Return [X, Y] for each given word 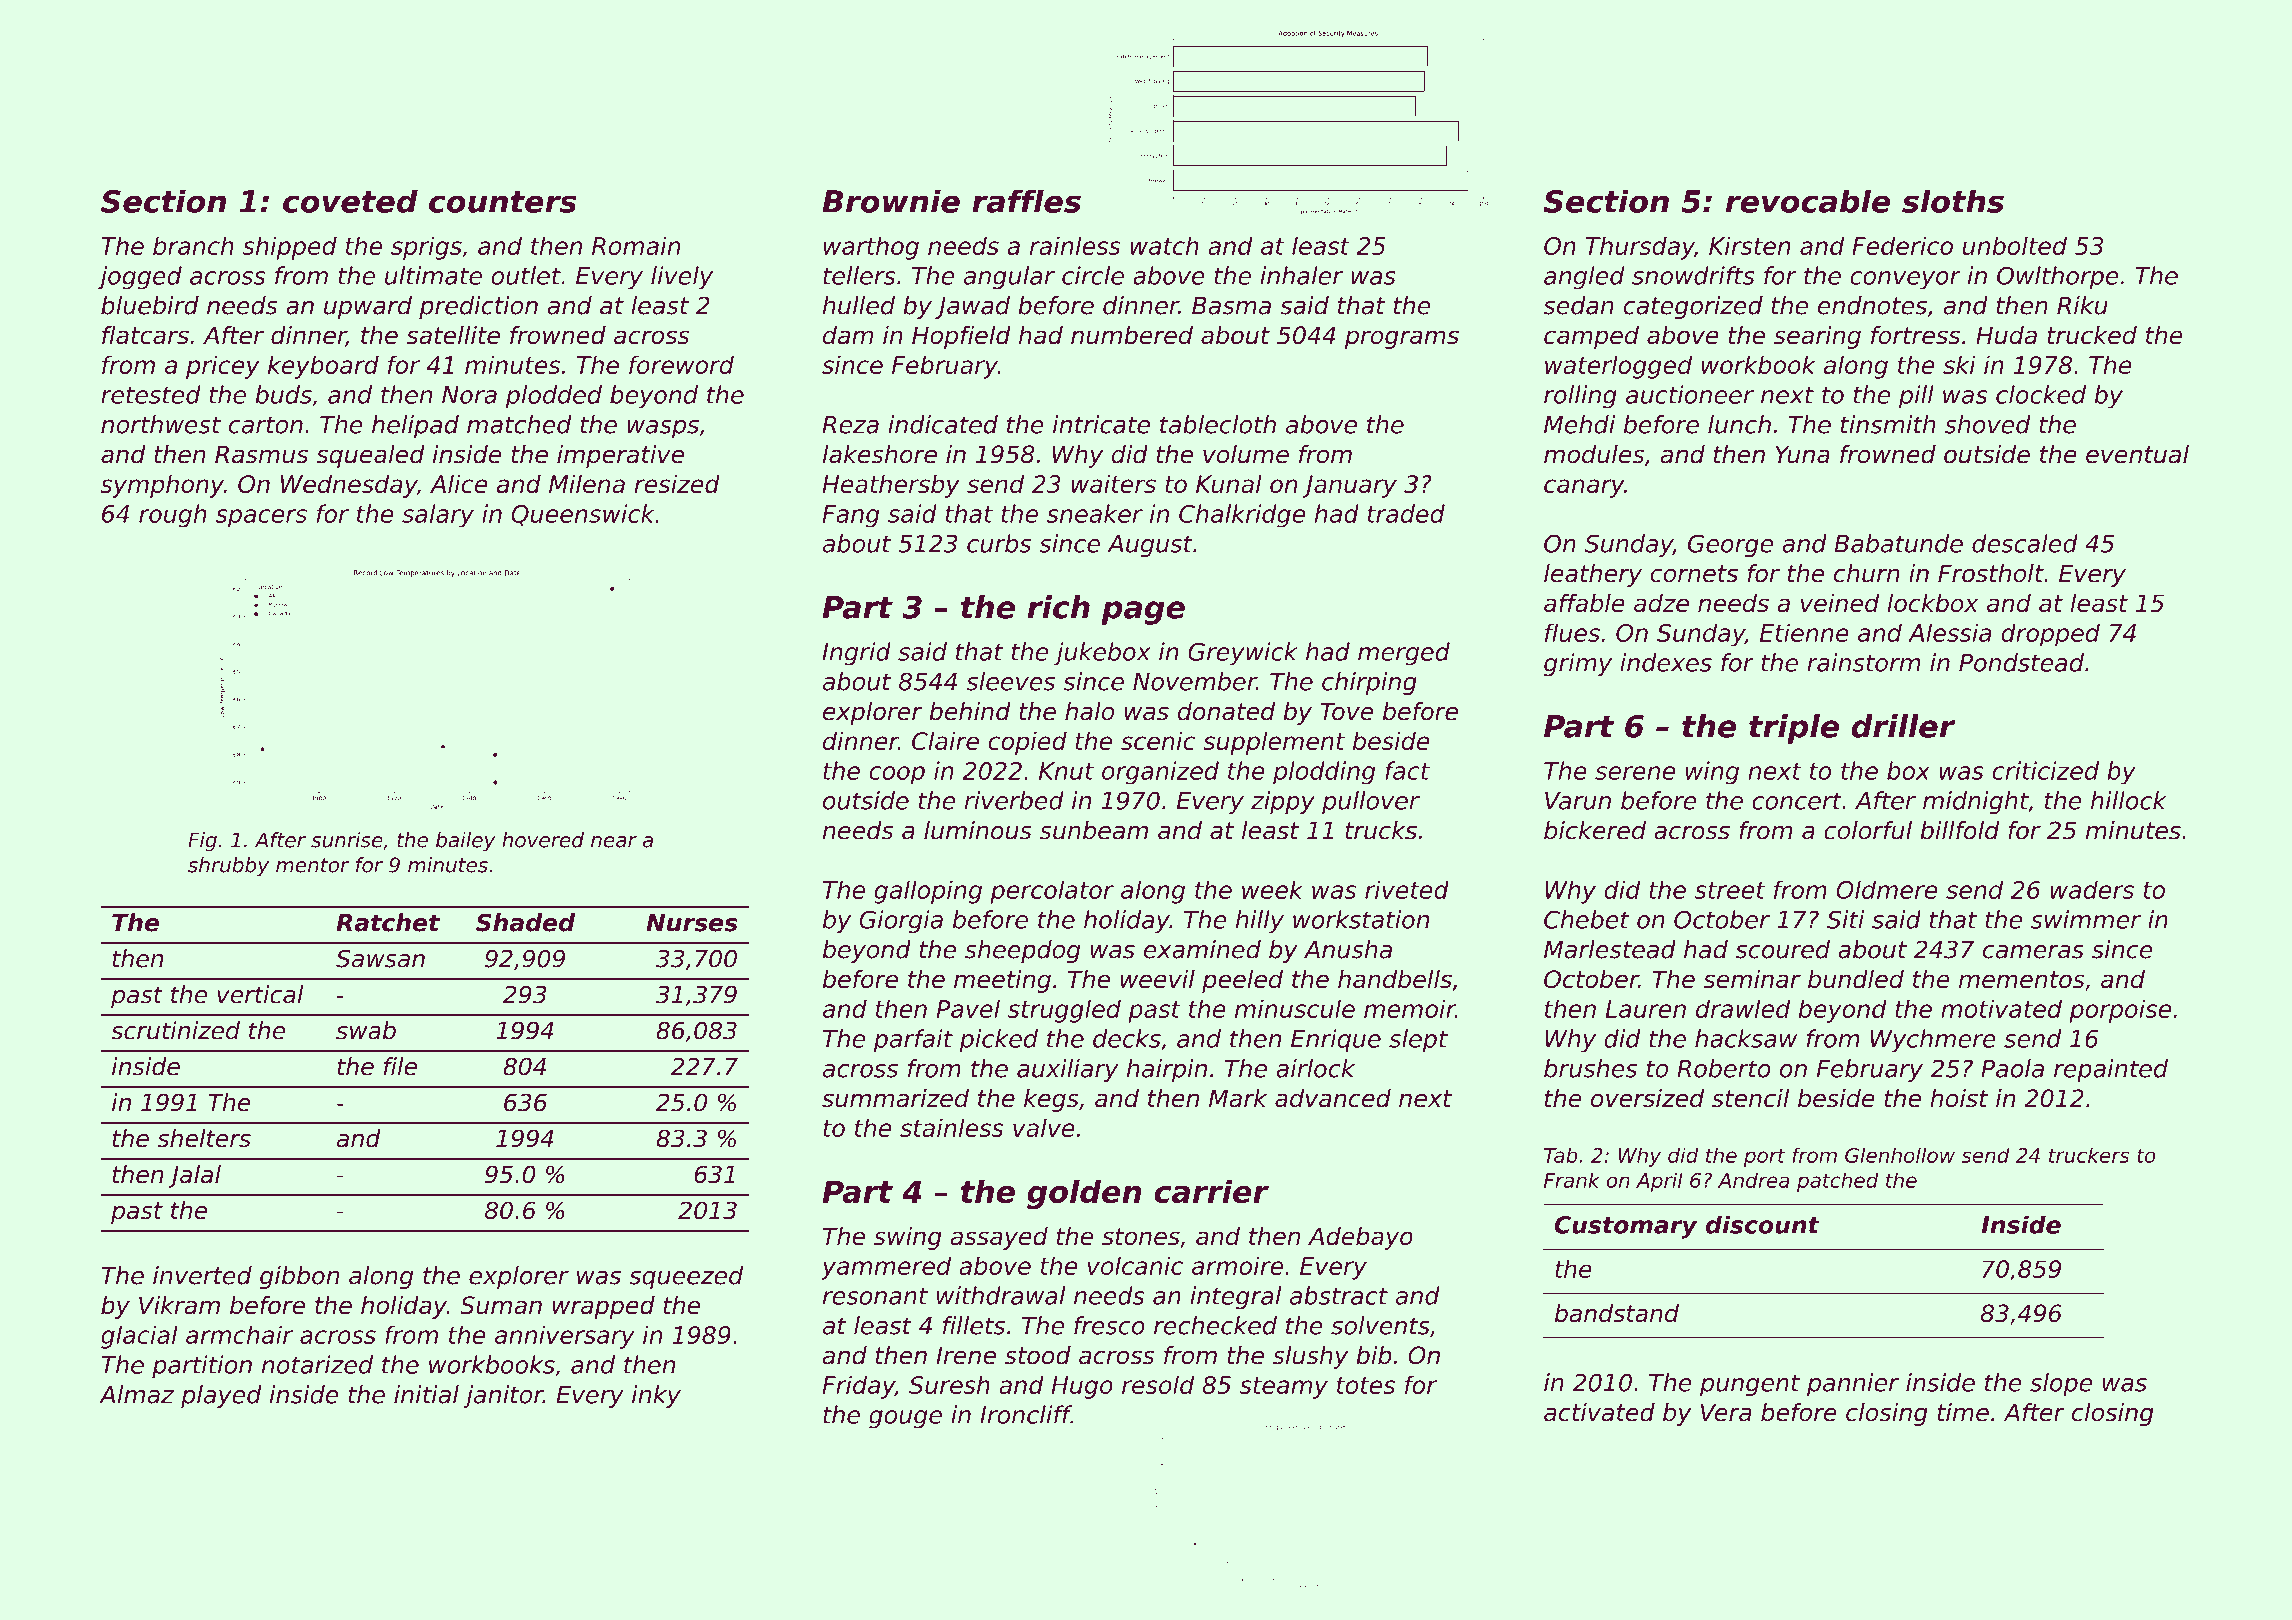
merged [1404, 654]
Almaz [136, 1394]
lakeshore [880, 454]
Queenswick [583, 515]
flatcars [145, 335]
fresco [1109, 1325]
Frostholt [1991, 573]
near [614, 842]
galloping [928, 892]
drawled [1743, 1008]
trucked [2092, 335]
